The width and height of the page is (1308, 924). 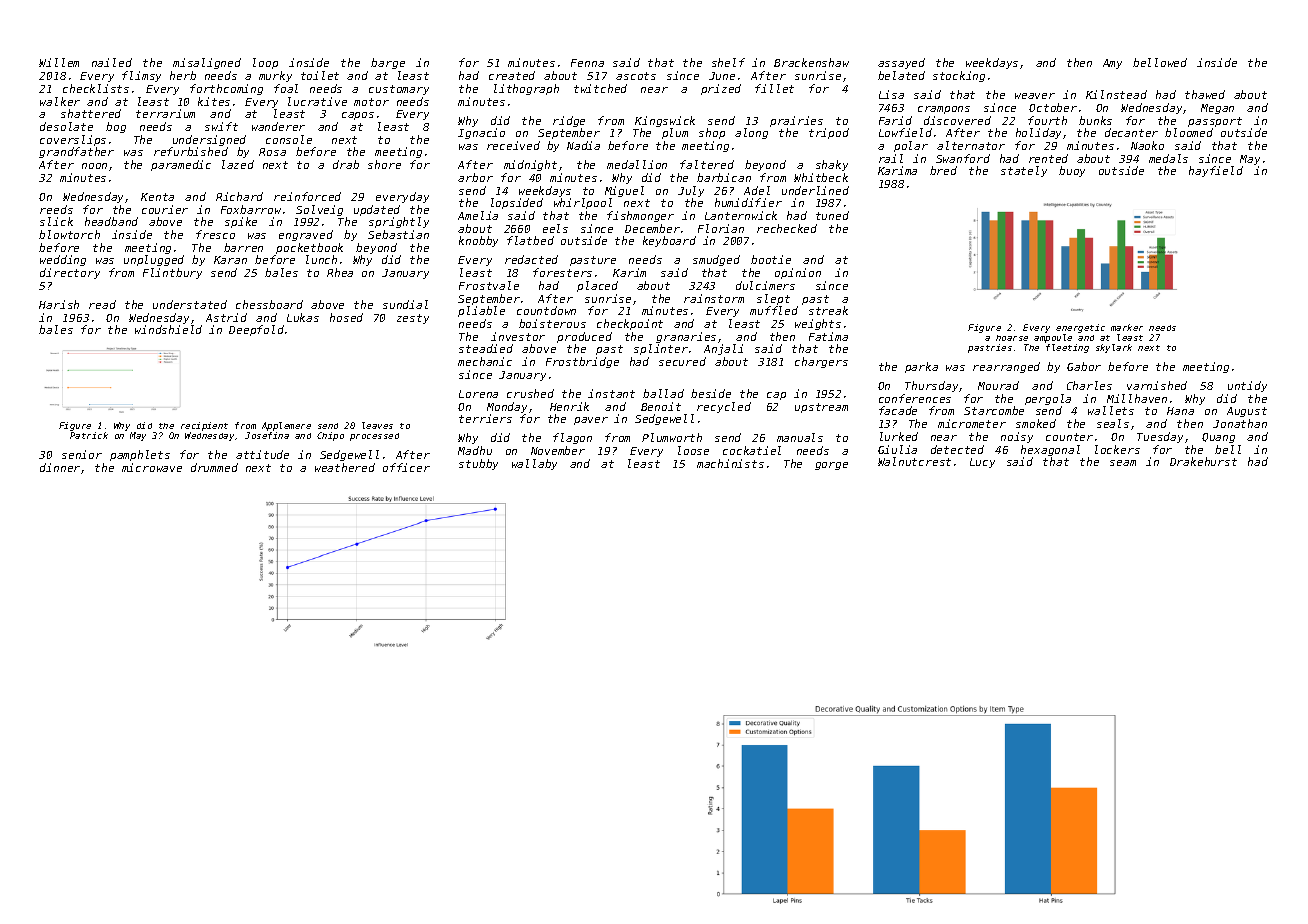 What do you see at coordinates (787, 228) in the page?
I see `rechecked` at bounding box center [787, 228].
